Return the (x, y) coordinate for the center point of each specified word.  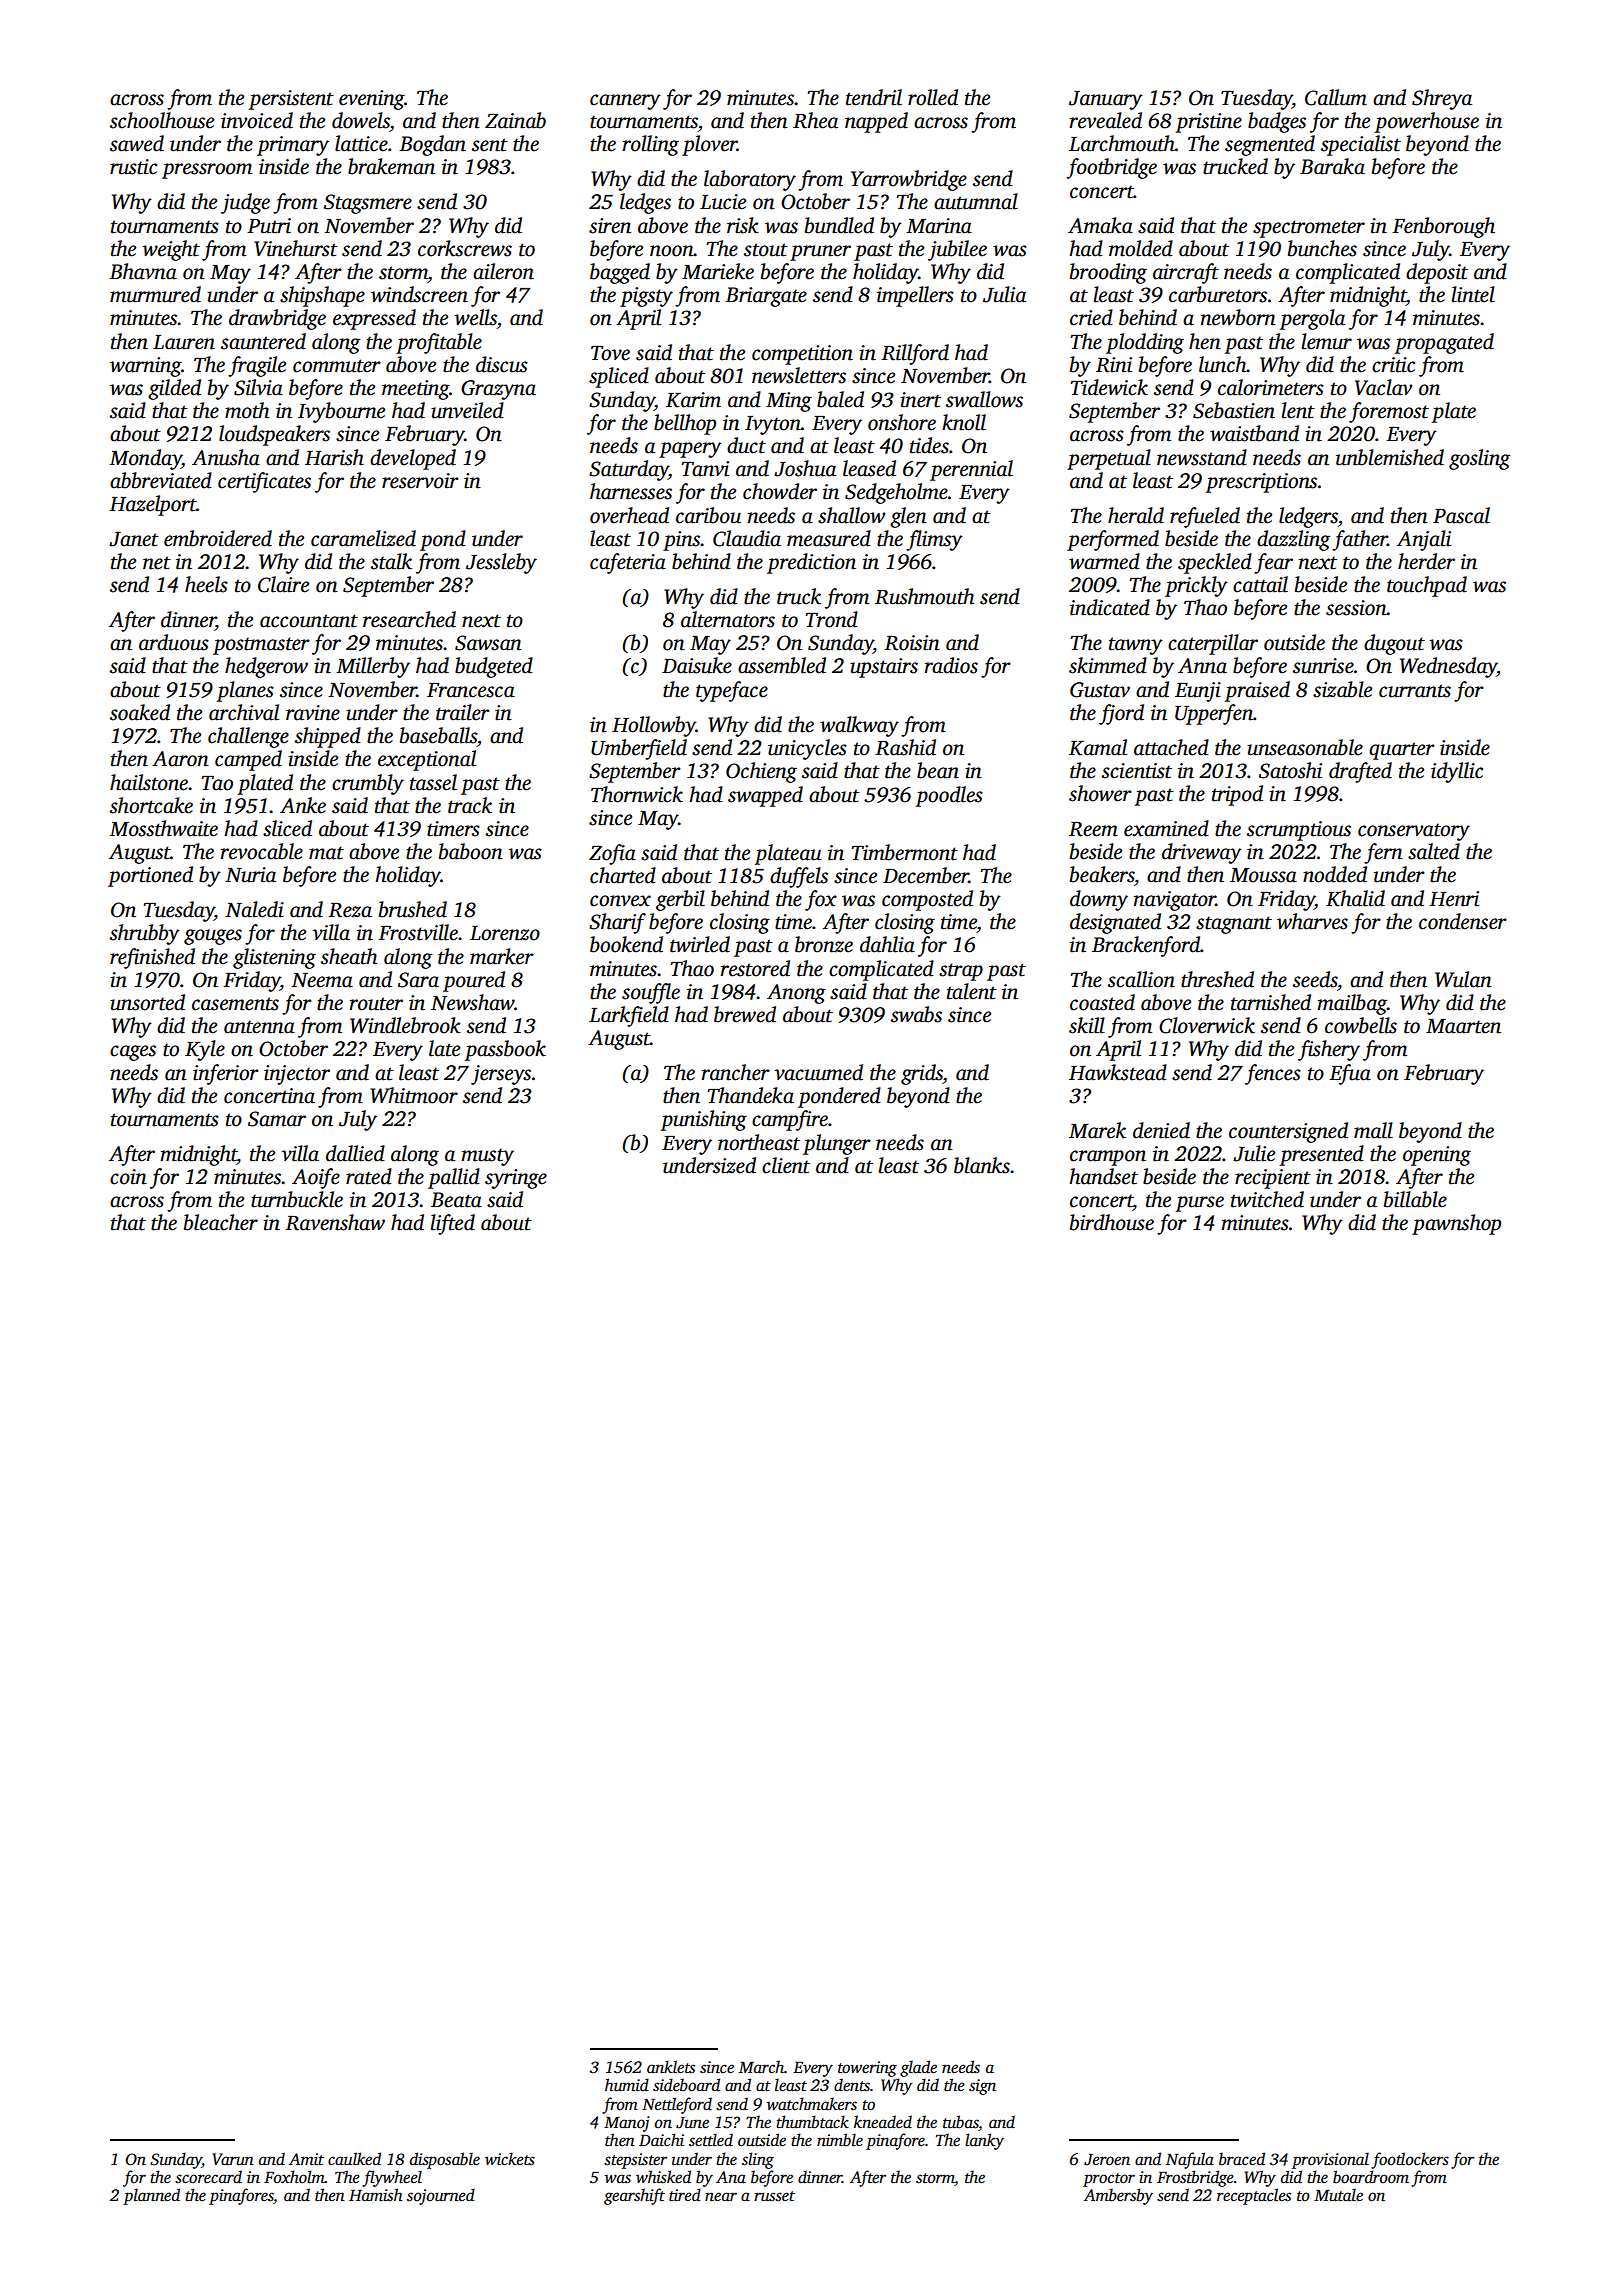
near (721, 2197)
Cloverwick (1207, 1025)
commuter (337, 366)
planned (151, 2196)
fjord (1121, 714)
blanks (982, 1165)
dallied (355, 1153)
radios (951, 665)
